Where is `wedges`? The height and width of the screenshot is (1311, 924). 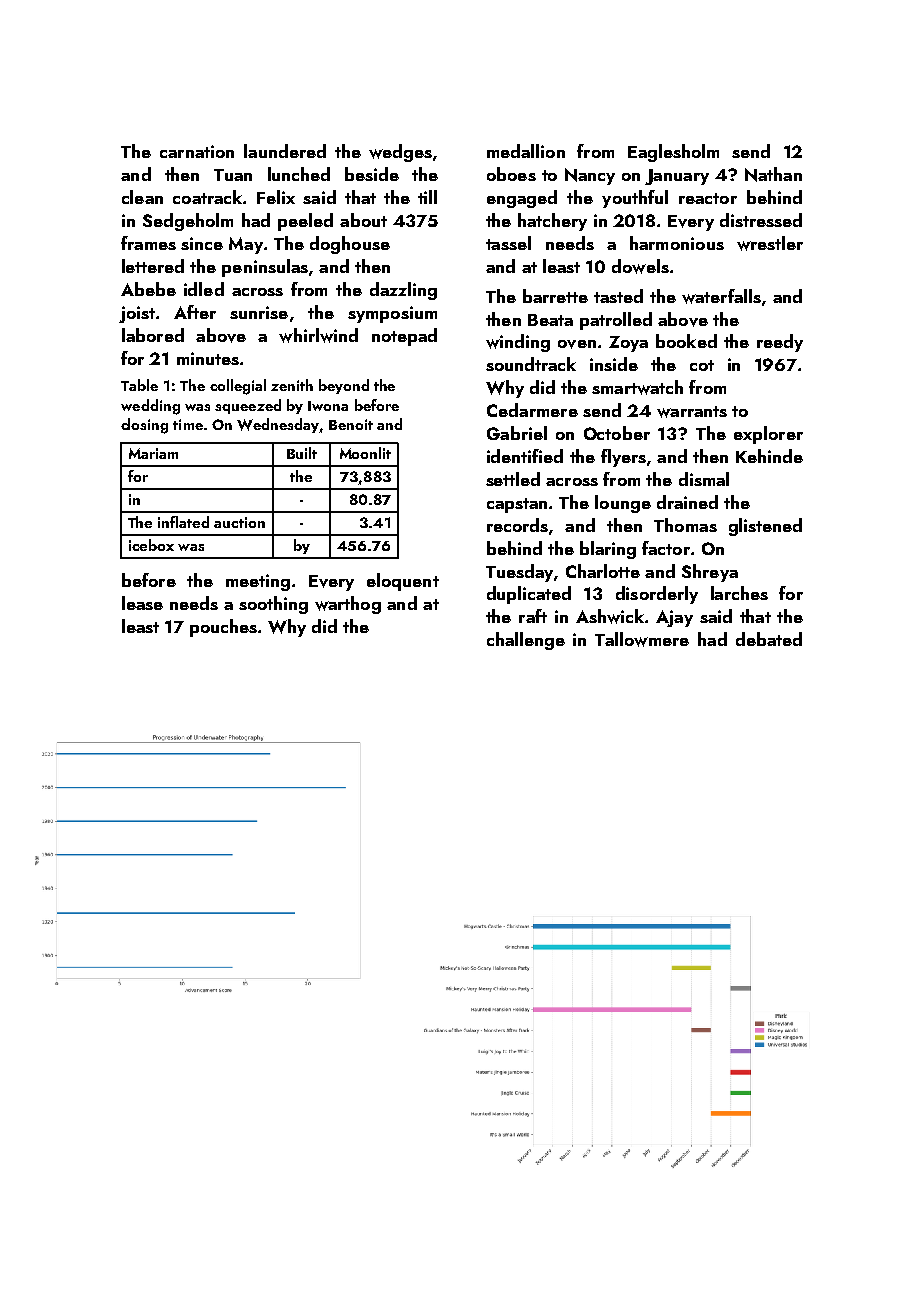 wedges is located at coordinates (400, 153).
